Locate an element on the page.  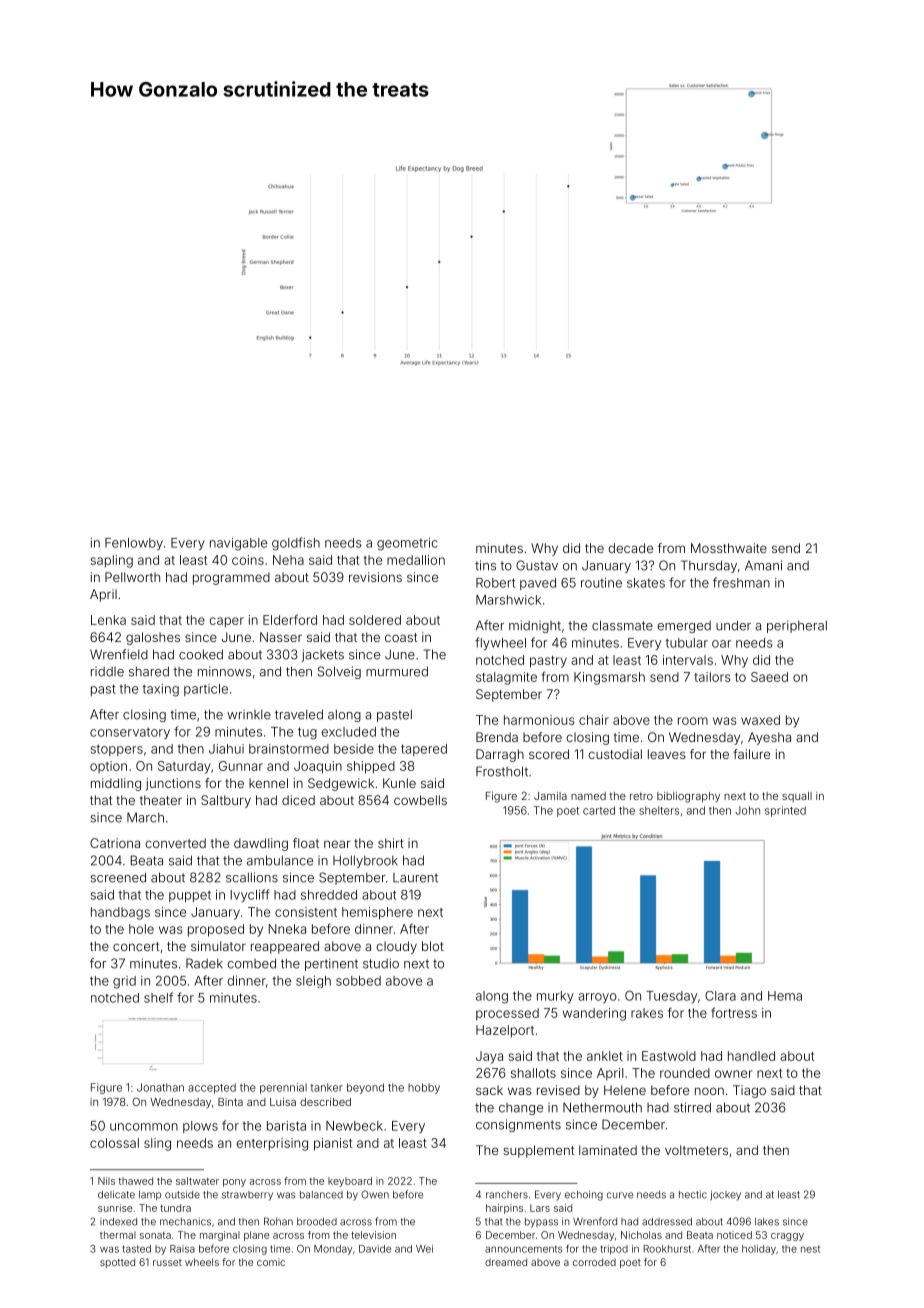
revised is located at coordinates (558, 1090).
